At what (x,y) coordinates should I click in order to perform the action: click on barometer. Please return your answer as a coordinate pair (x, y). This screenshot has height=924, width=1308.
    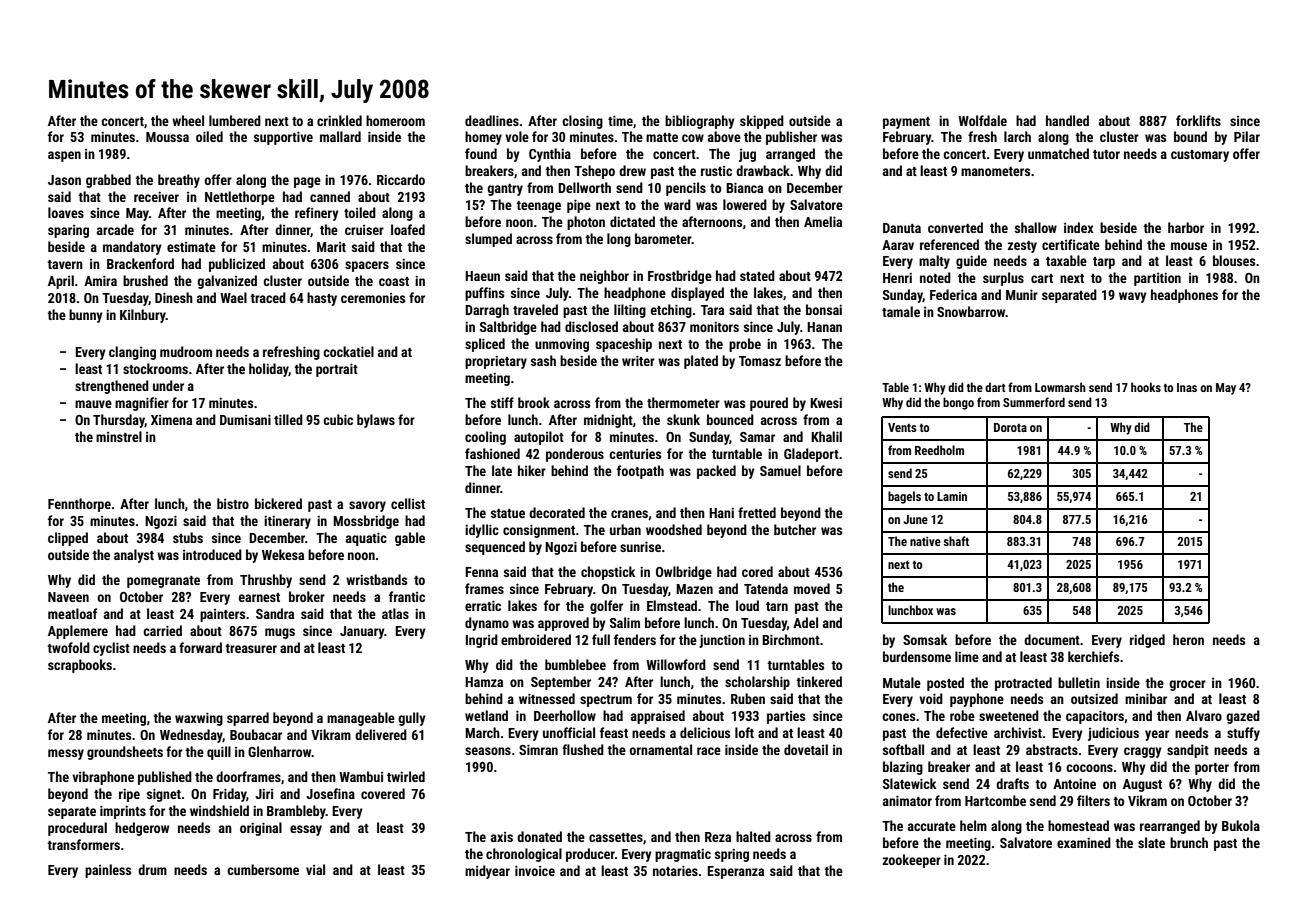
    Looking at the image, I should click on (663, 238).
